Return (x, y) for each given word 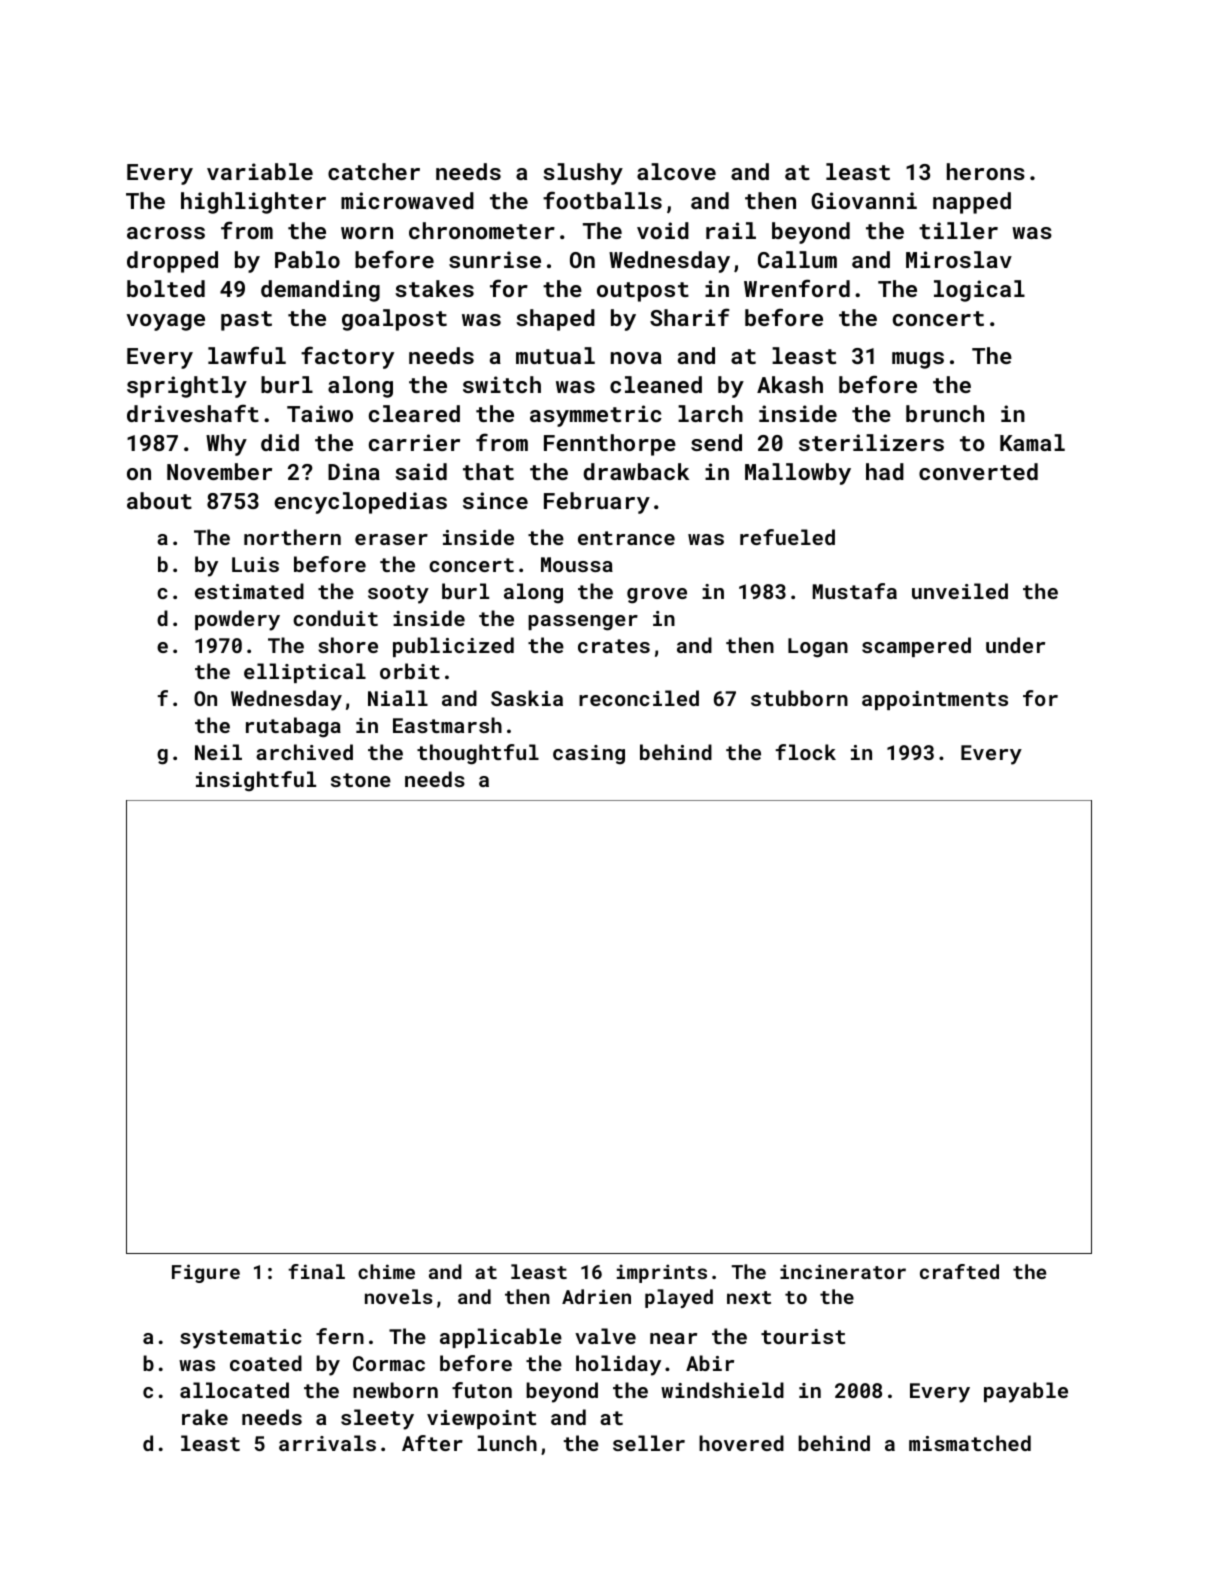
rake (205, 1417)
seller (649, 1443)
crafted (959, 1271)
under (1015, 645)
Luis (255, 564)
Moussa (577, 564)
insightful (256, 781)
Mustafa (855, 591)
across (166, 233)
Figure (206, 1273)
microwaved (407, 200)
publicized (453, 647)
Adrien (596, 1296)
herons (986, 171)
